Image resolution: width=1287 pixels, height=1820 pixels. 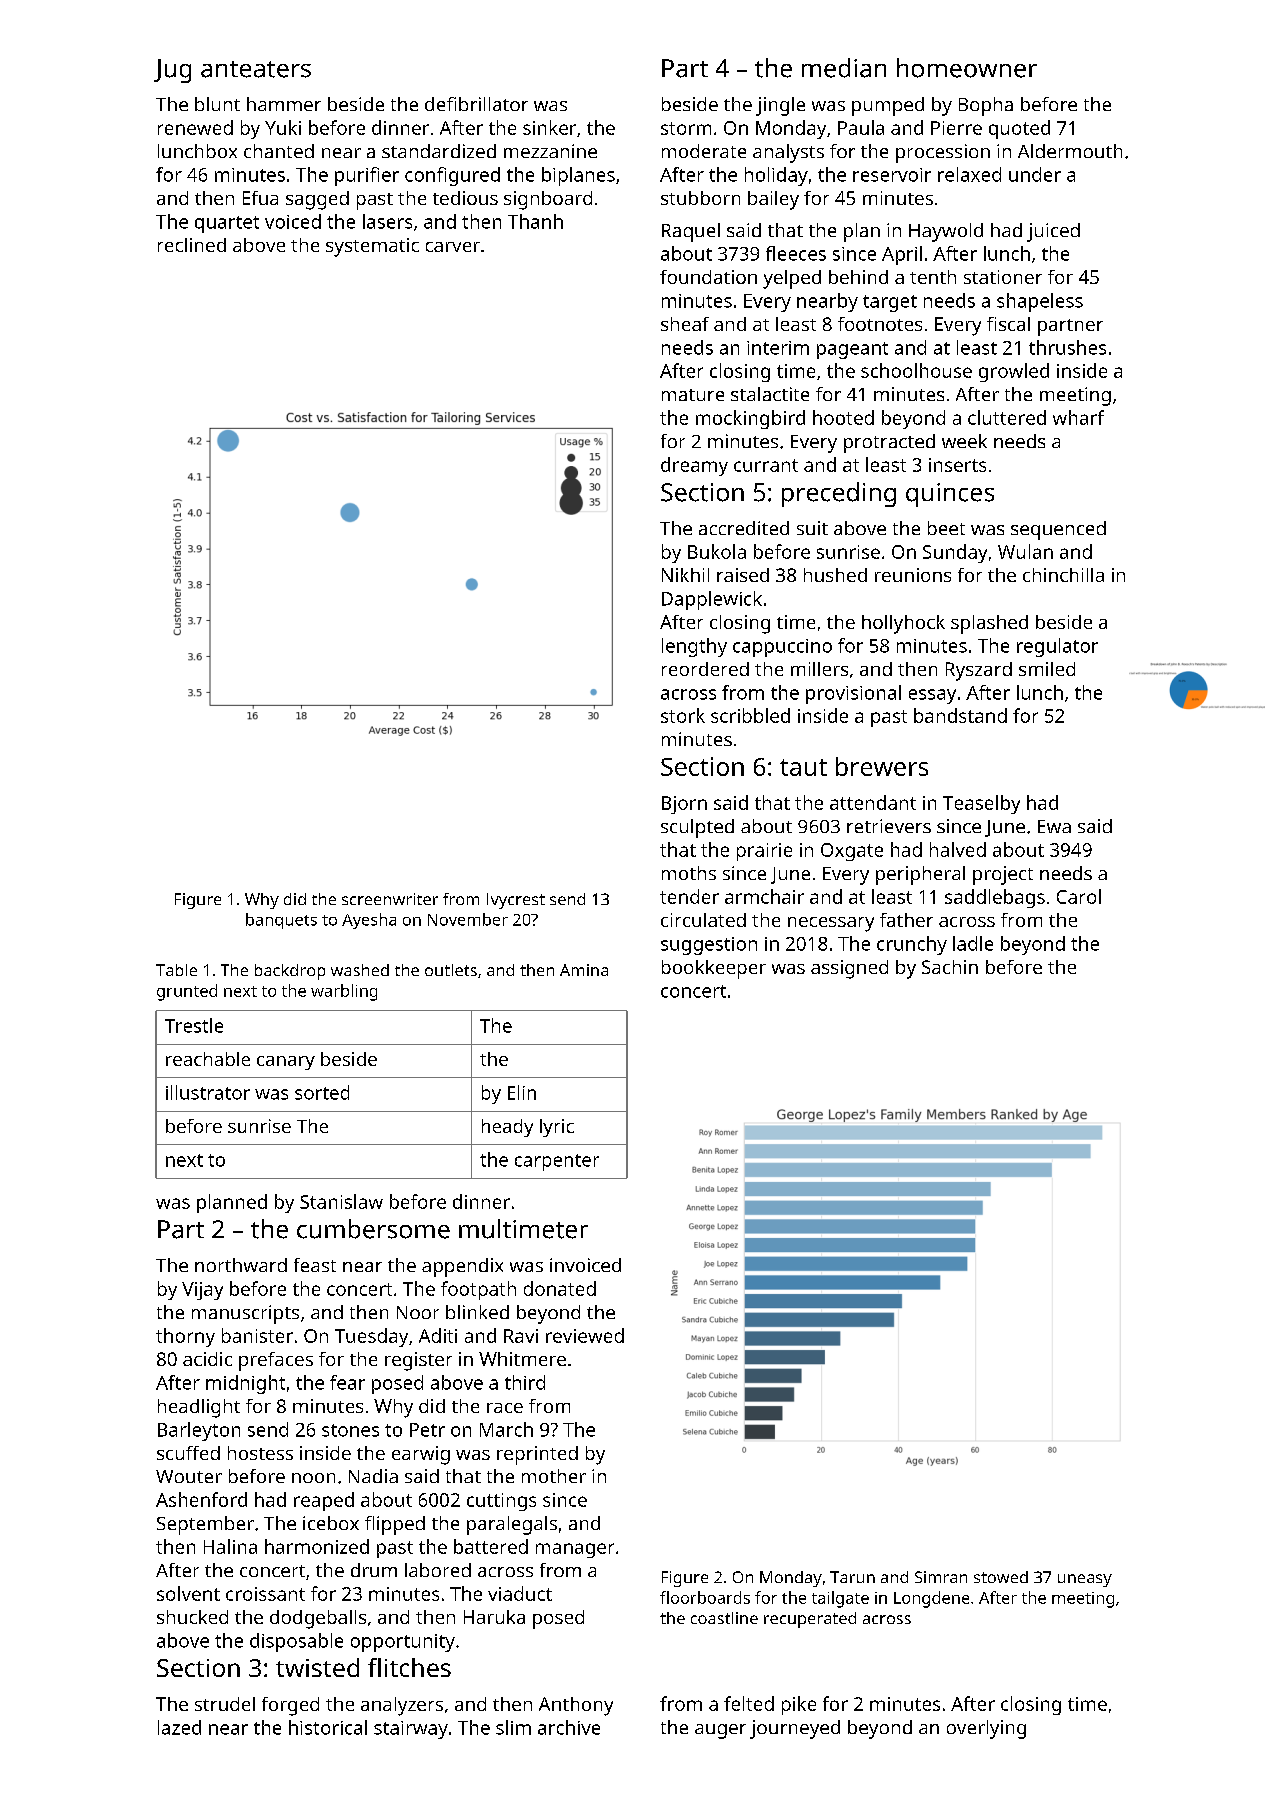 What do you see at coordinates (967, 68) in the screenshot?
I see `homeowner` at bounding box center [967, 68].
